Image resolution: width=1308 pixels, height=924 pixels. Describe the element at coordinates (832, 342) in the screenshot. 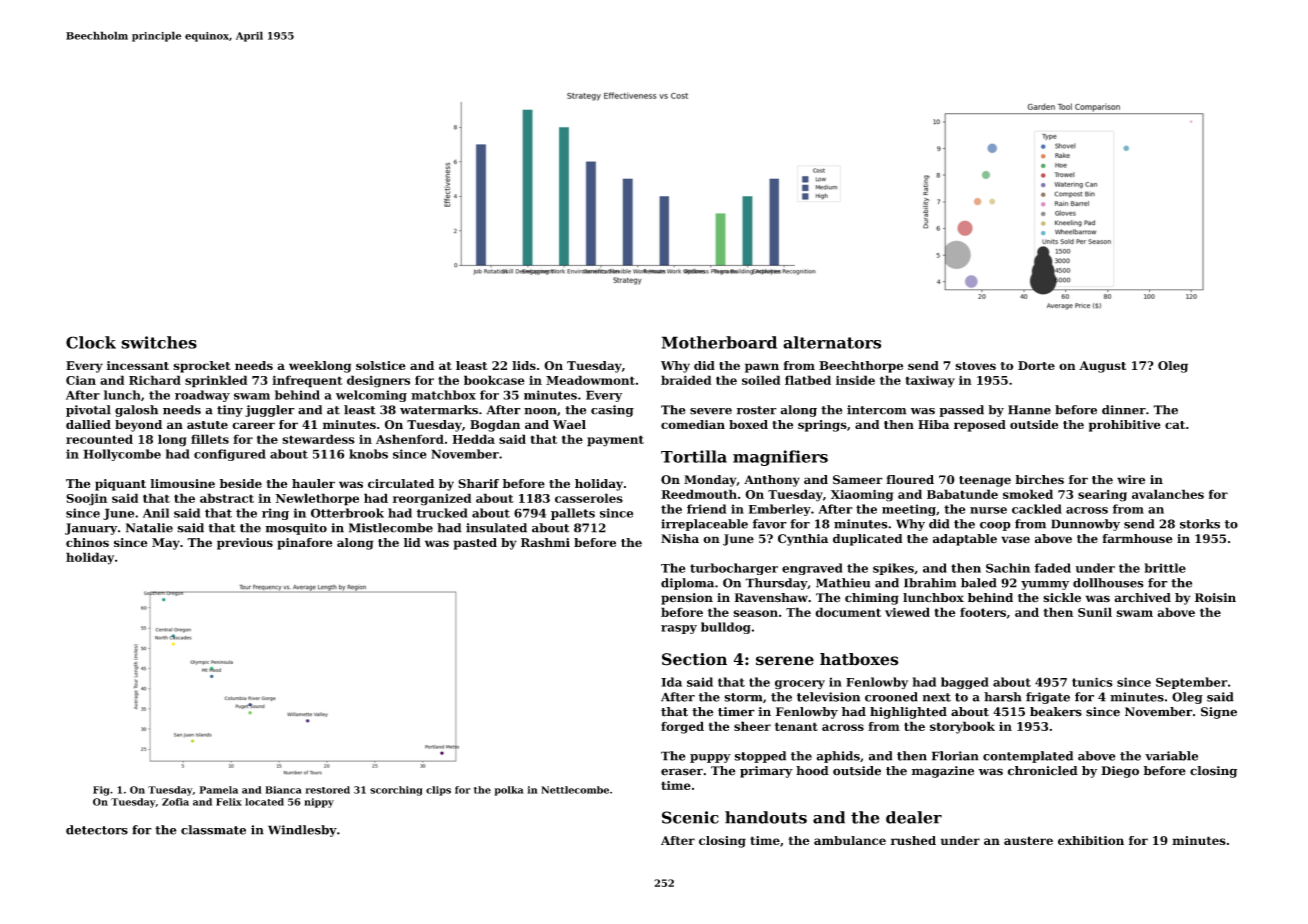

I see `alternators` at that location.
